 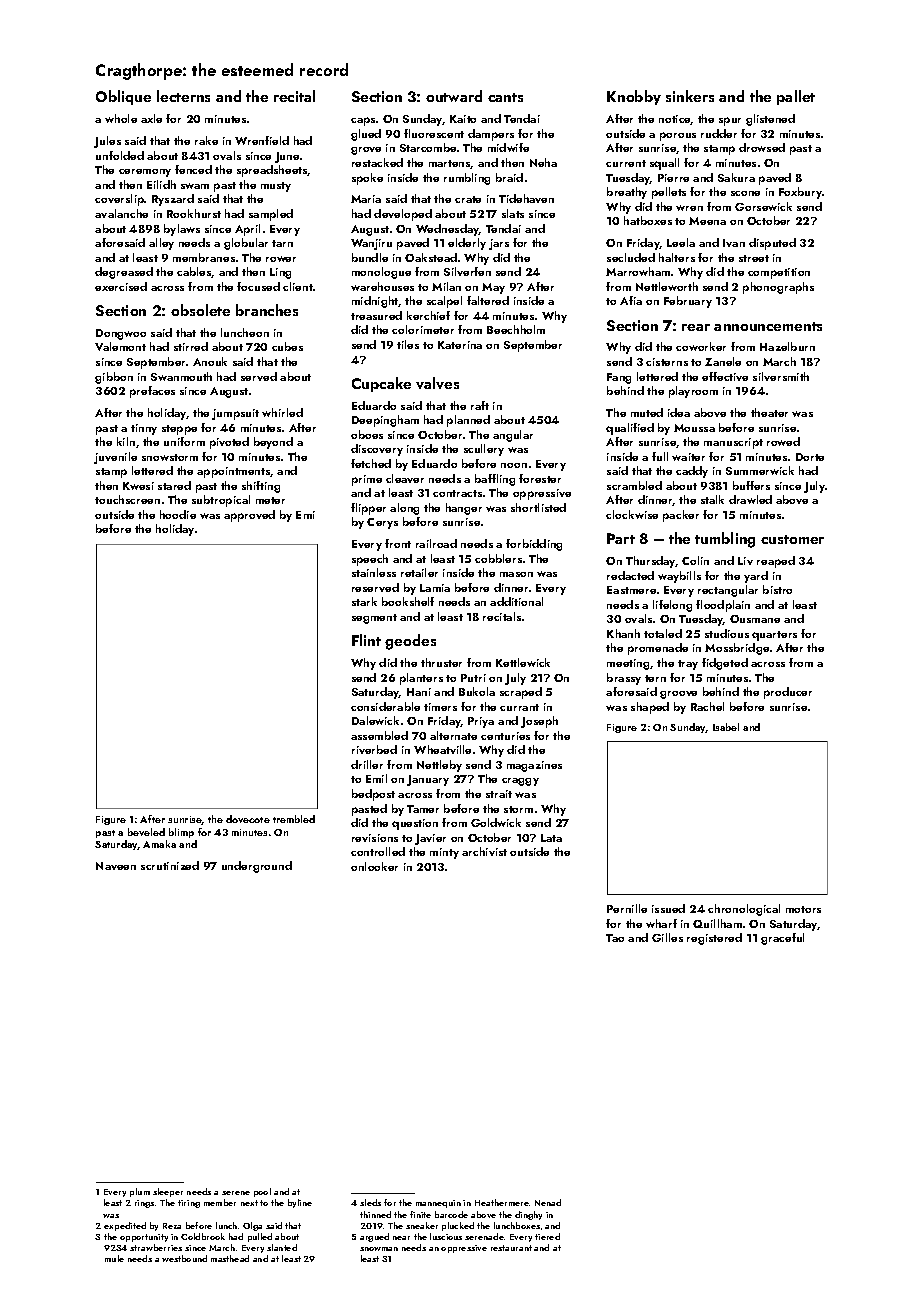 I want to click on Oblique, so click(x=123, y=97).
